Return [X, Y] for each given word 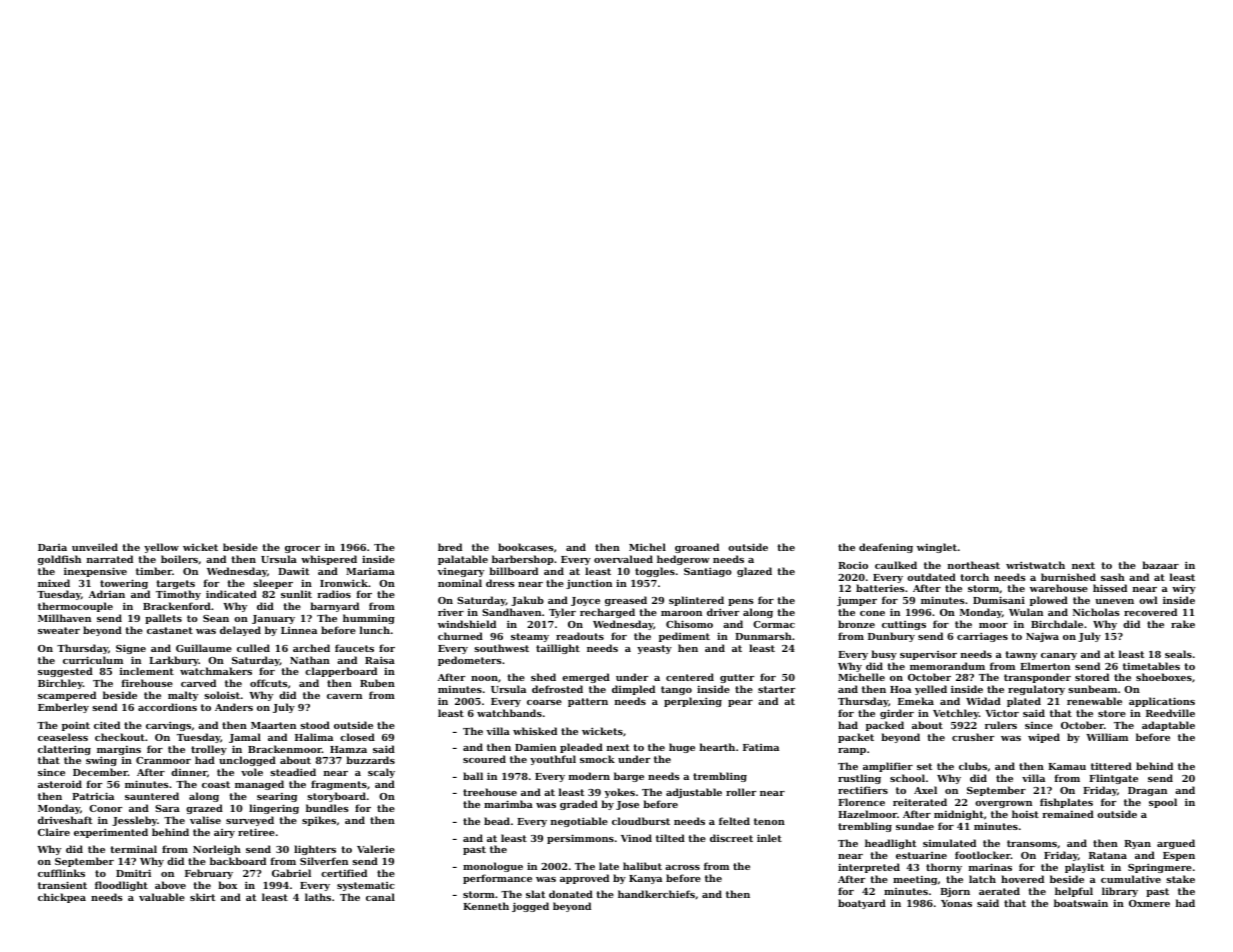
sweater [59, 630]
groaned [697, 548]
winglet [937, 548]
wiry [1184, 589]
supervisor [928, 655]
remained [1068, 814]
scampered [67, 696]
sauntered [152, 796]
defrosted [557, 689]
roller [741, 792]
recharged [607, 613]
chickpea [62, 898]
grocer [302, 549]
